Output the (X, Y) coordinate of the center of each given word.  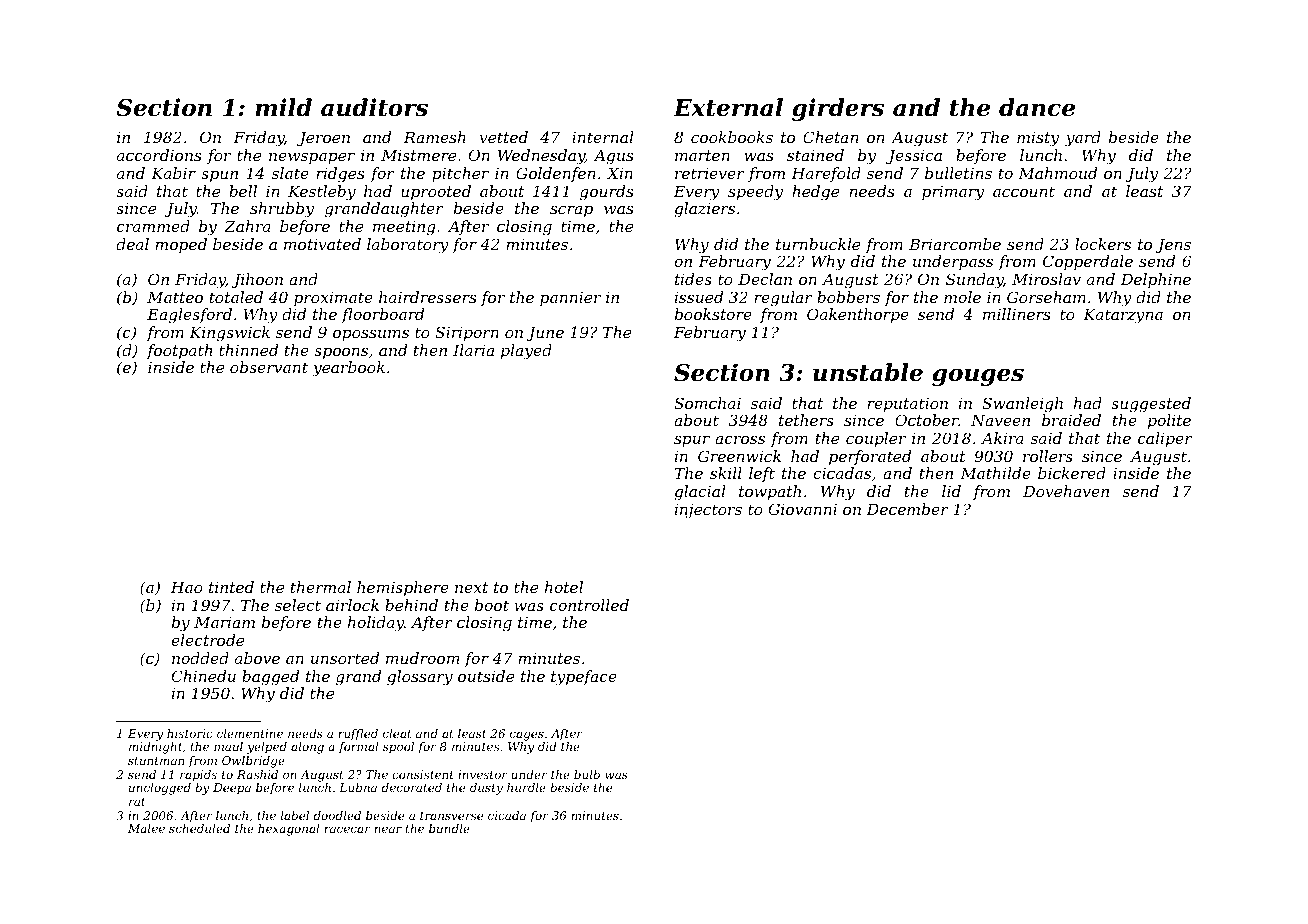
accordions (159, 155)
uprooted (436, 192)
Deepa (232, 789)
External (728, 107)
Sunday (974, 281)
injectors (708, 511)
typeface (584, 678)
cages (527, 736)
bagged (270, 678)
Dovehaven (1066, 491)
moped (181, 245)
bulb (587, 774)
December (907, 509)
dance (1037, 107)
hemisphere (403, 588)
